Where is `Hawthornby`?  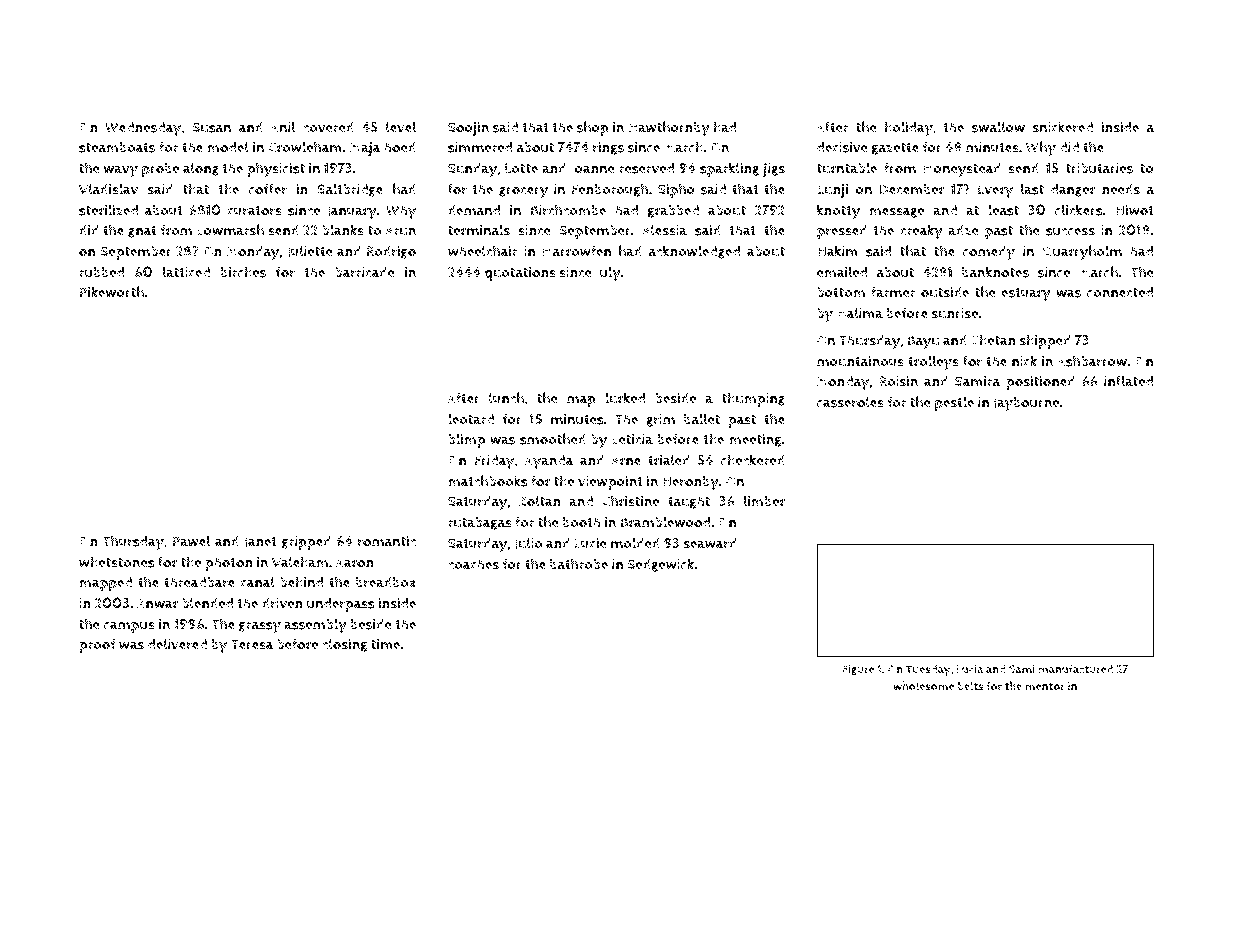 Hawthornby is located at coordinates (669, 129).
